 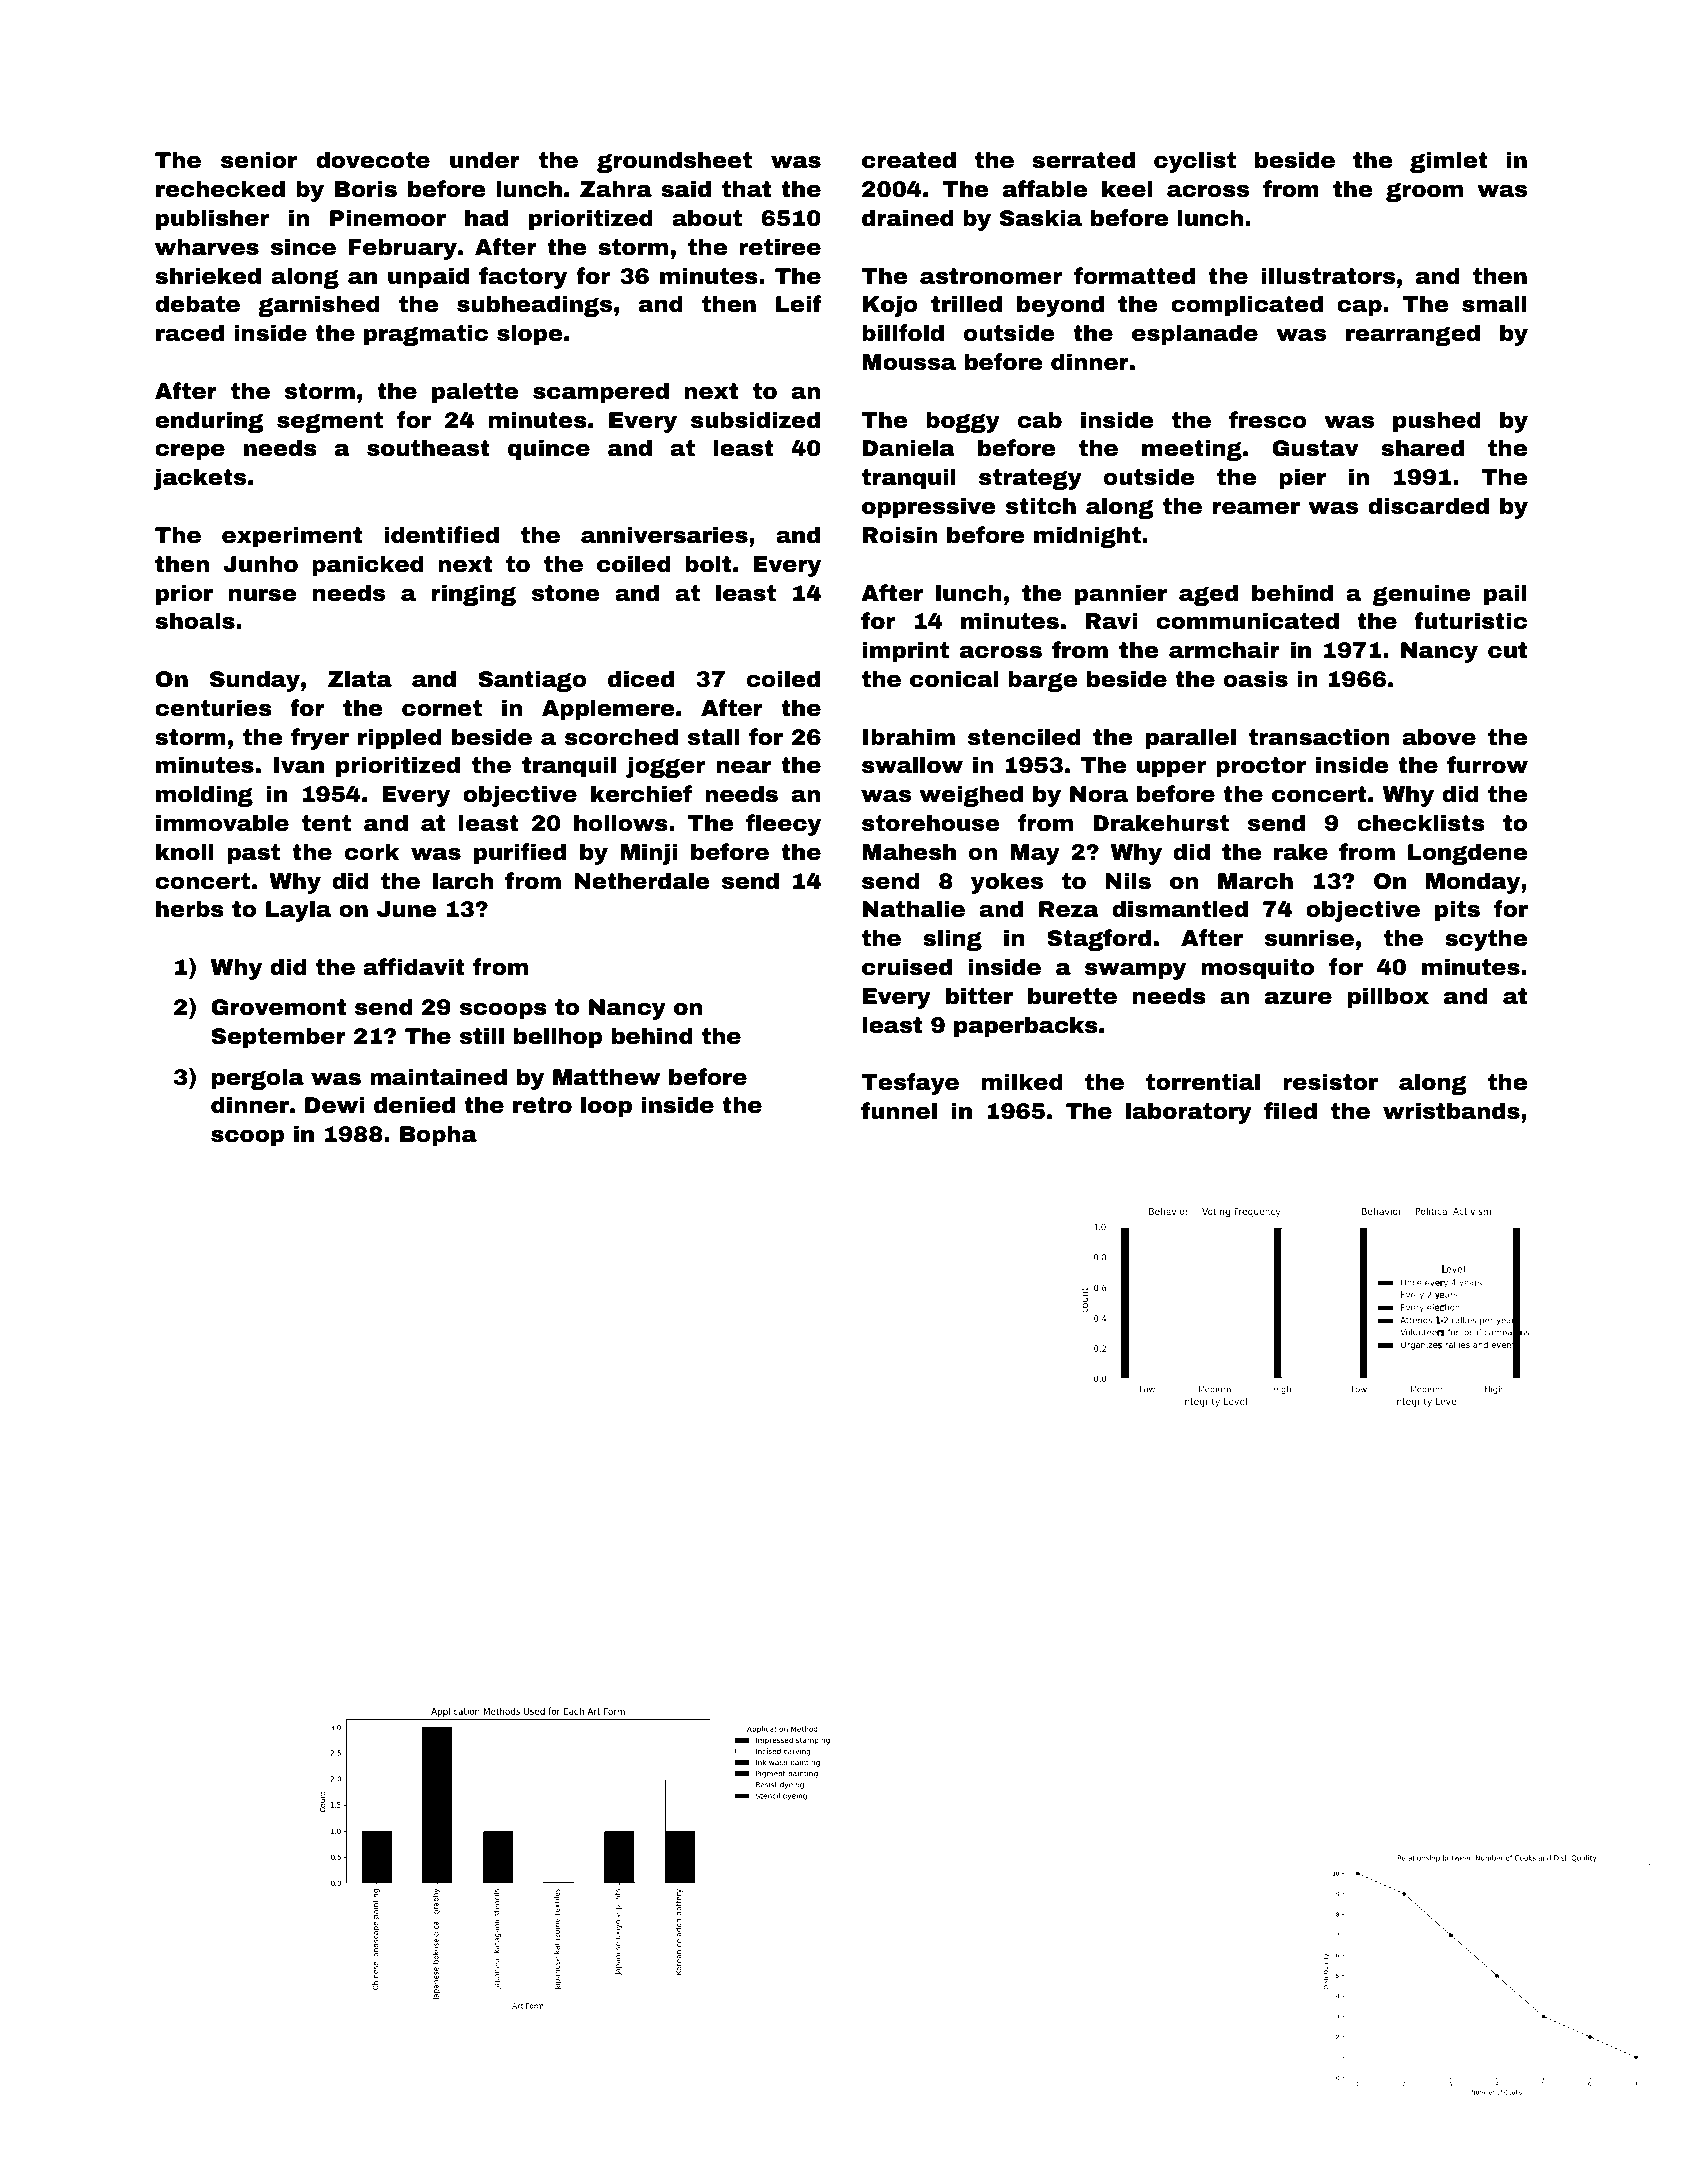 What do you see at coordinates (534, 306) in the screenshot?
I see `subheadings` at bounding box center [534, 306].
